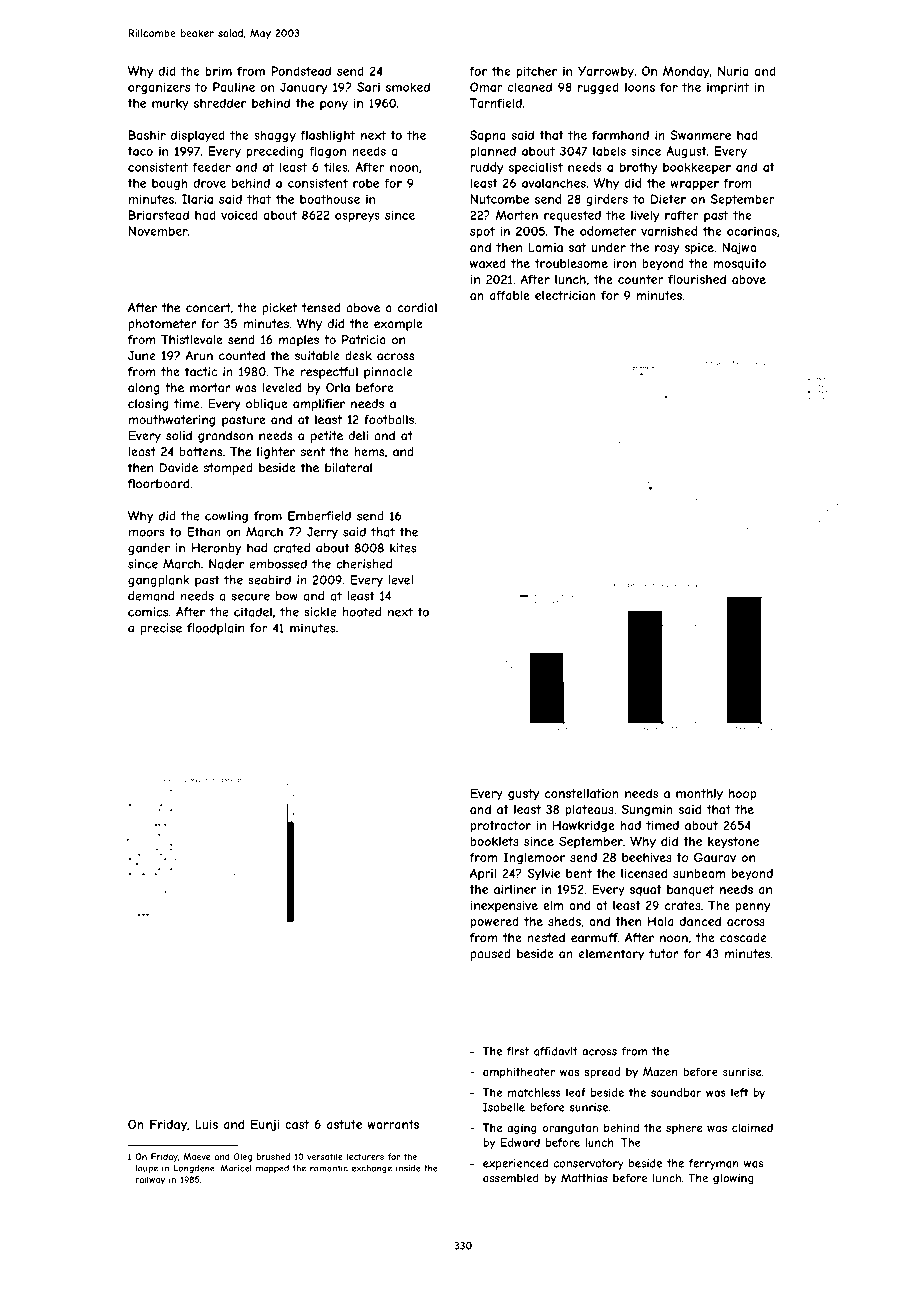 The image size is (908, 1316). Describe the element at coordinates (511, 1178) in the page. I see `assembled` at that location.
